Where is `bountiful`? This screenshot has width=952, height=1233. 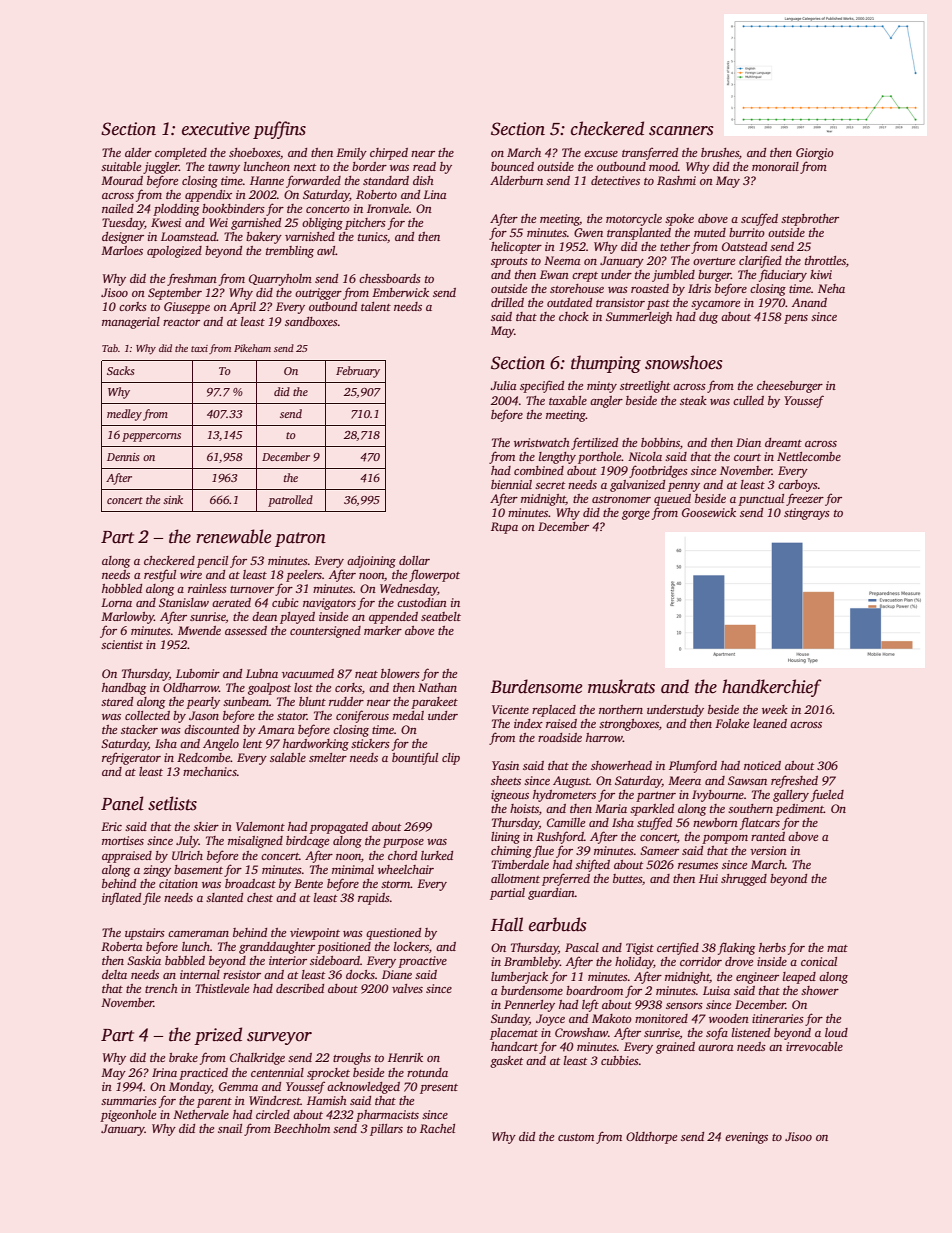 bountiful is located at coordinates (415, 758).
